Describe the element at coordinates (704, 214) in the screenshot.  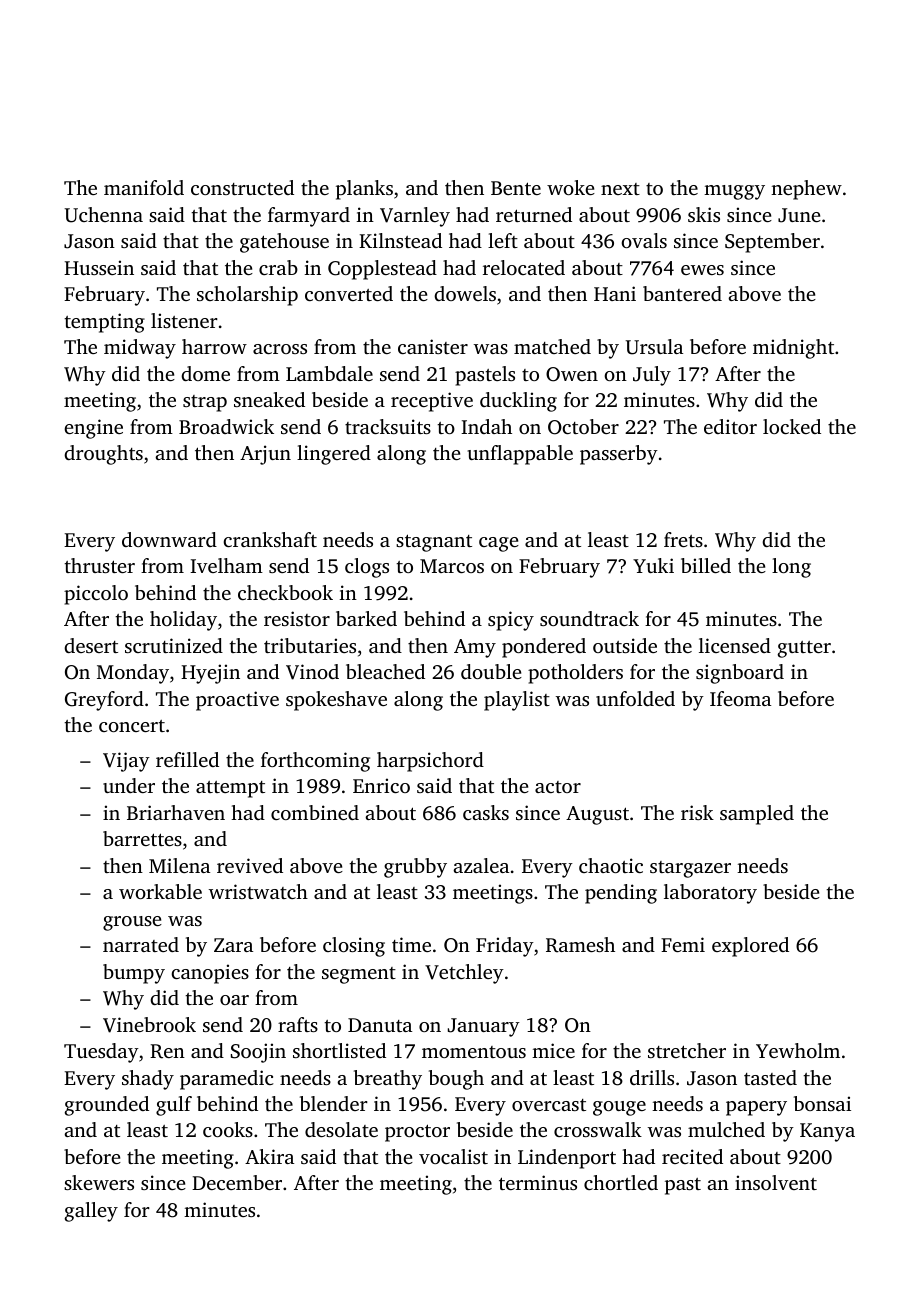
I see `skis` at that location.
